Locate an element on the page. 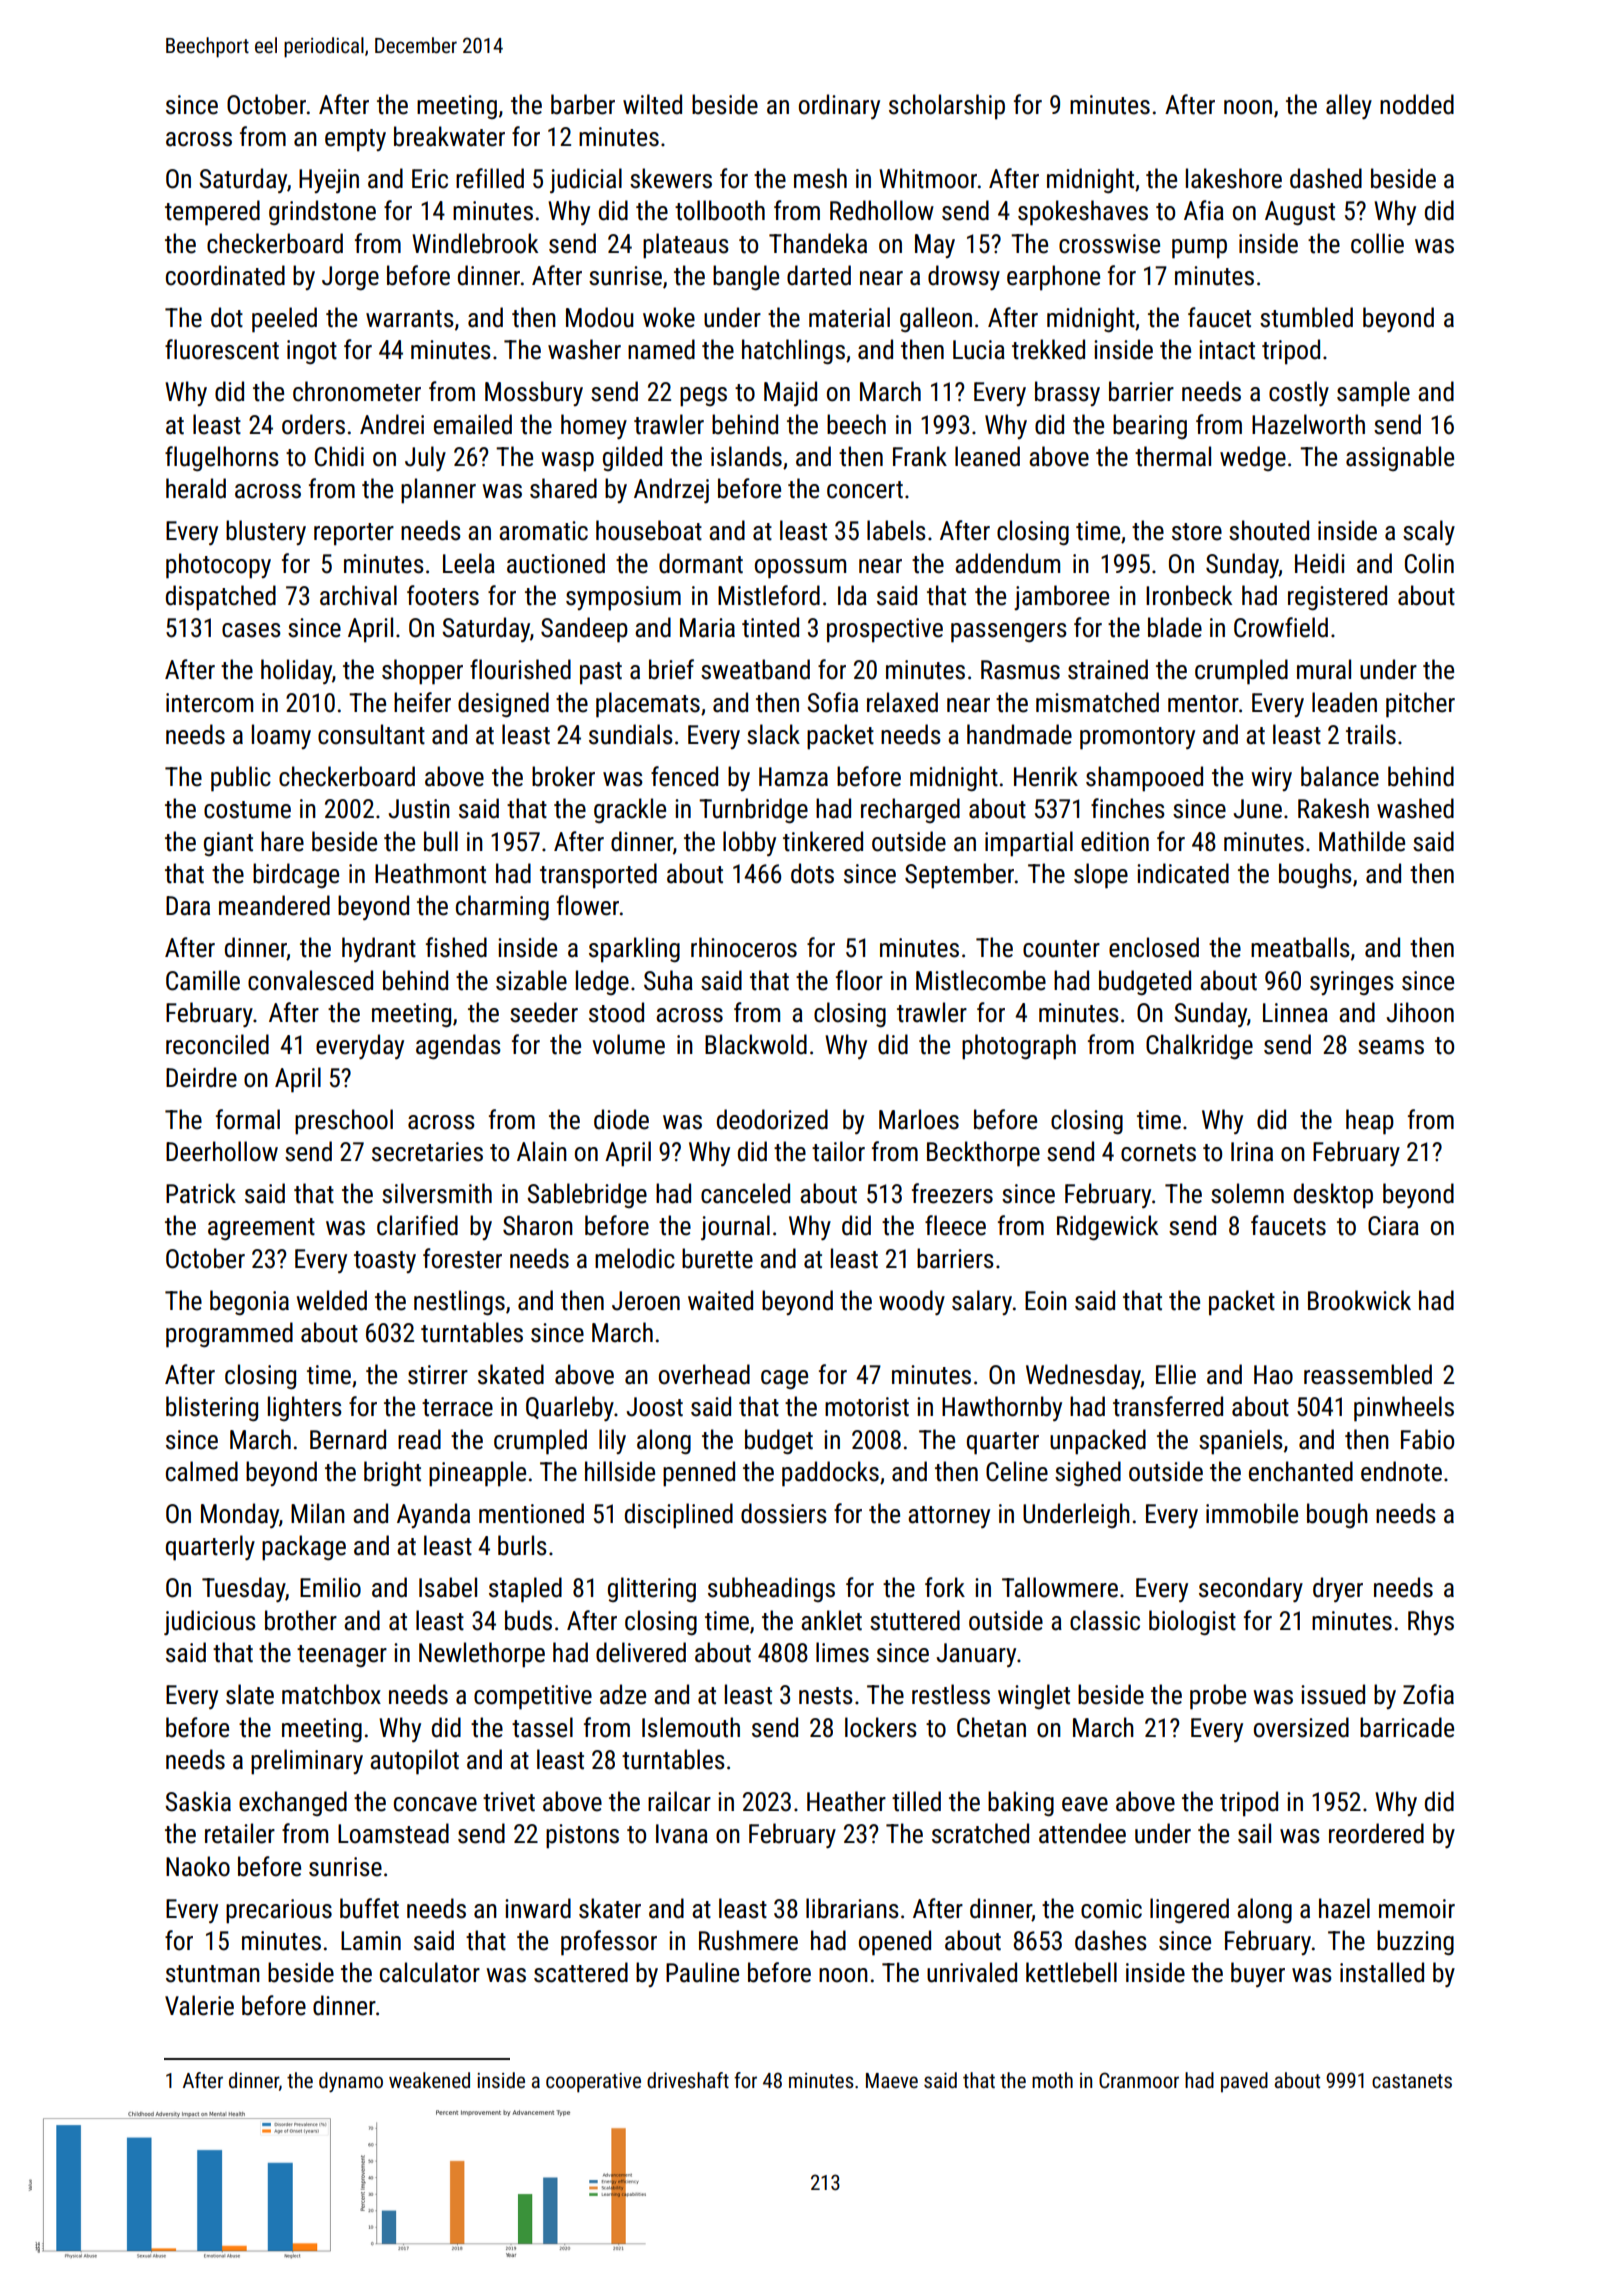 Image resolution: width=1620 pixels, height=2292 pixels. enchanted is located at coordinates (1301, 1471).
